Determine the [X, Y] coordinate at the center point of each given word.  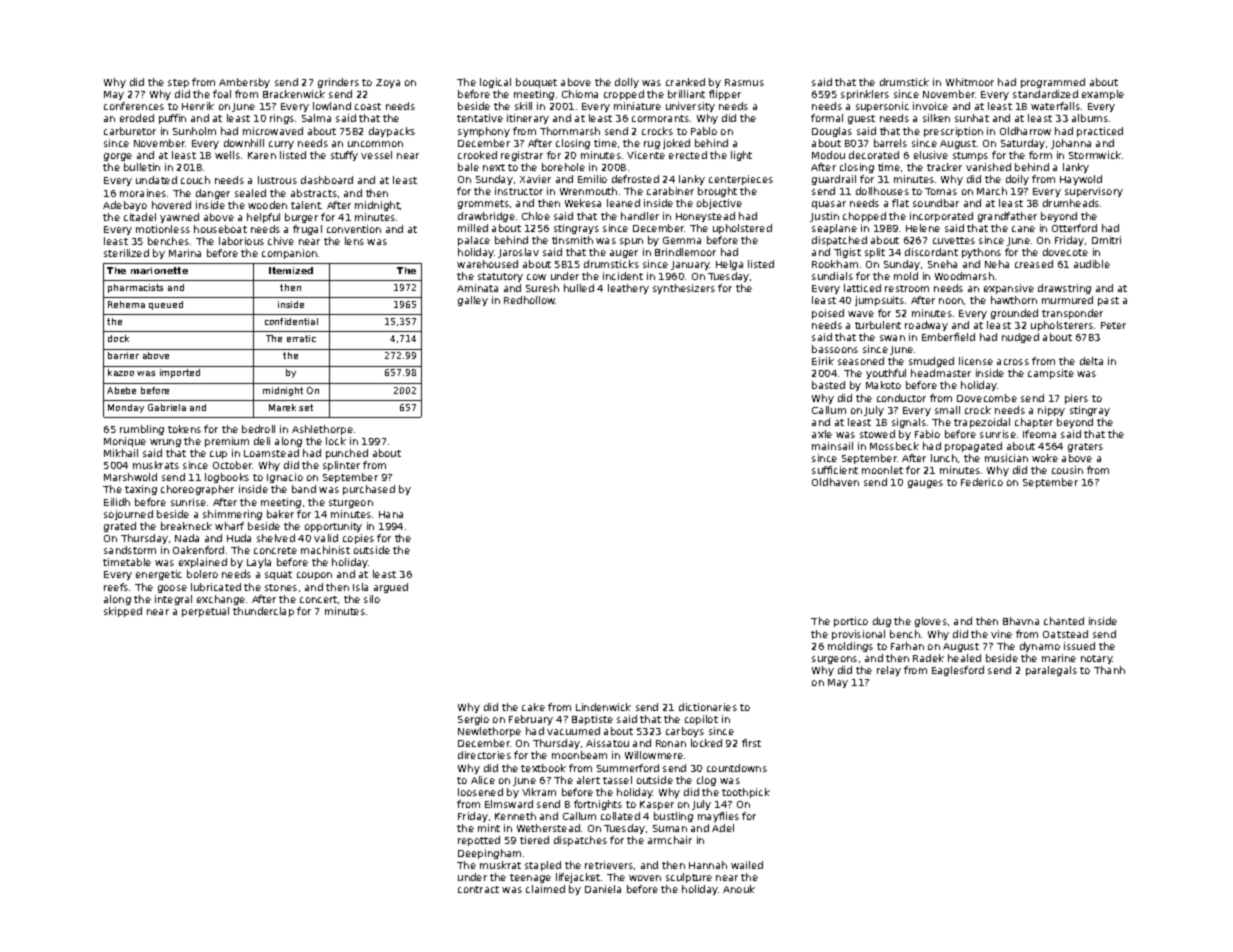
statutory [500, 277]
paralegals [1051, 671]
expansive [1009, 289]
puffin [172, 119]
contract [478, 889]
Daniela [603, 889]
